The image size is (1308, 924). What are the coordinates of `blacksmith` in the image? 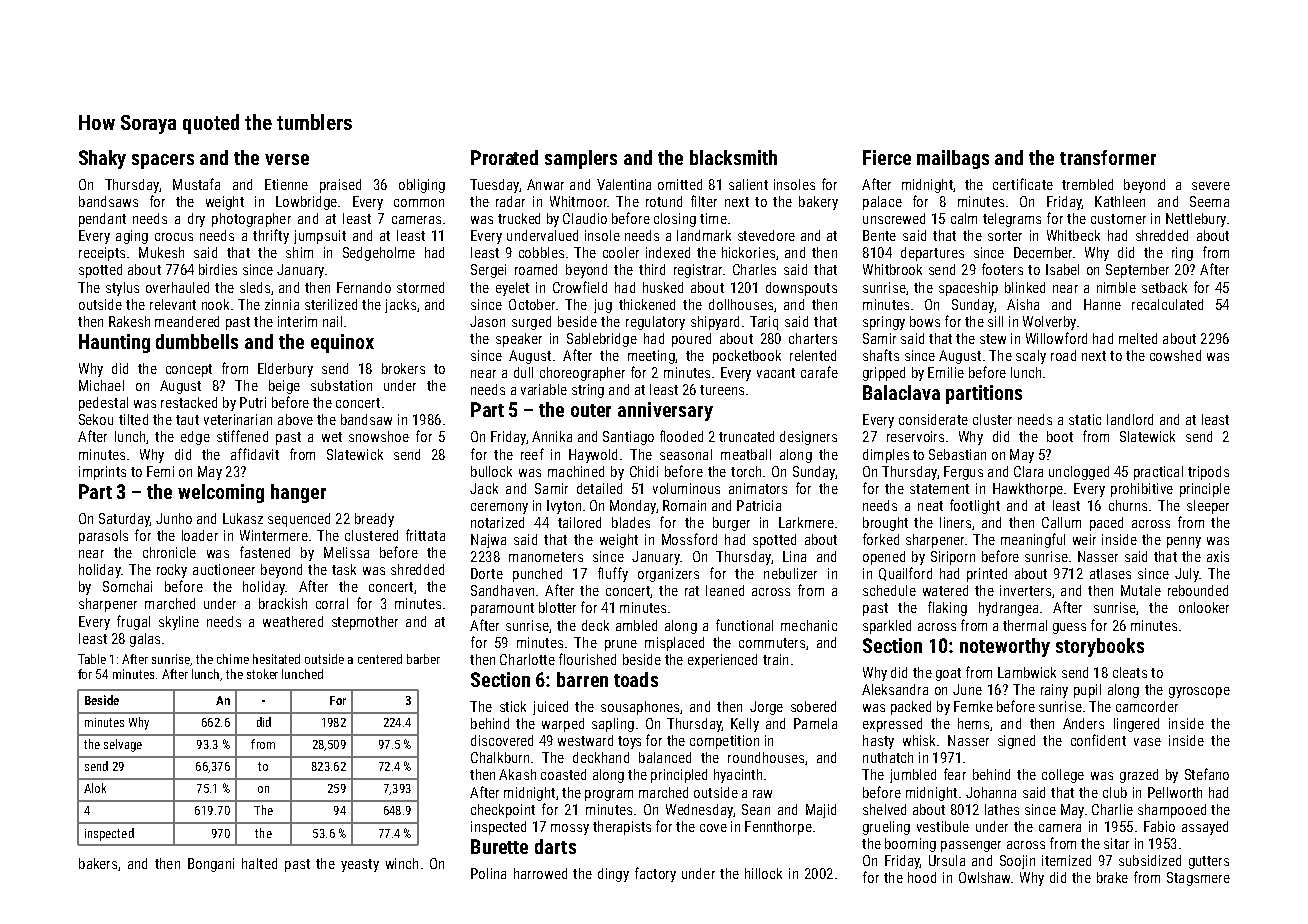 It's located at (733, 157).
